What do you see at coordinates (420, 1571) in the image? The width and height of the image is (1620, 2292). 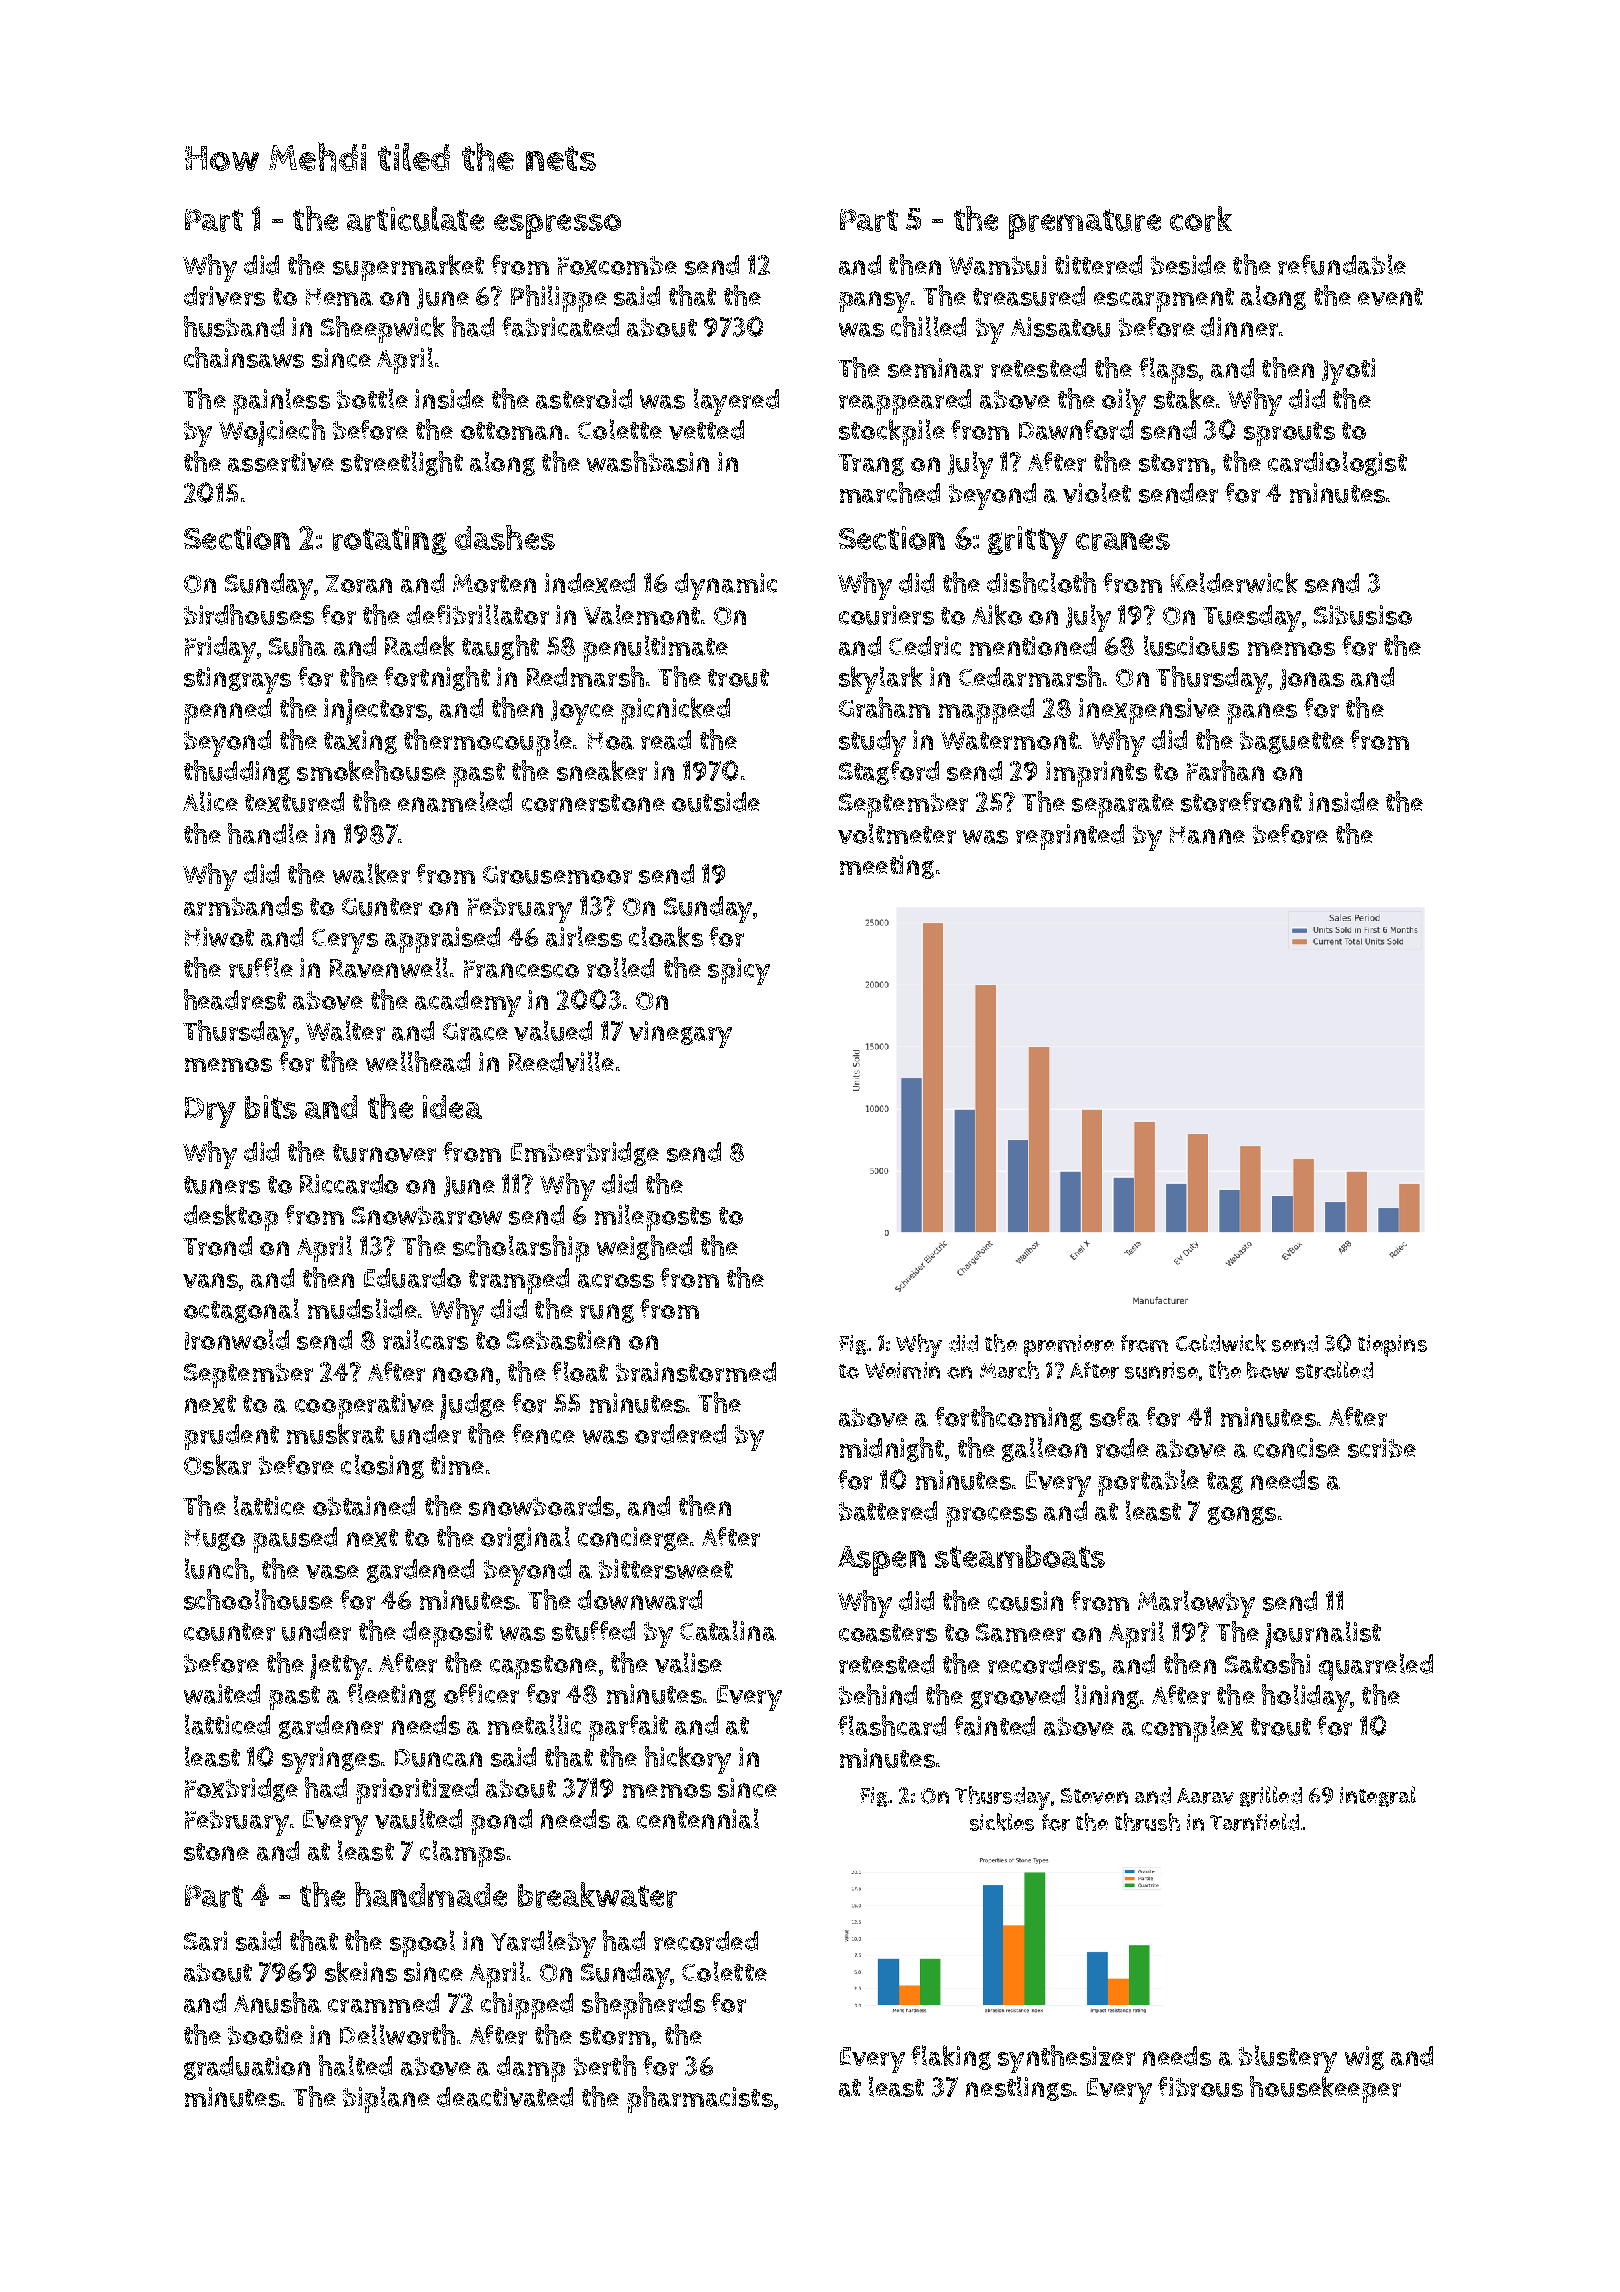 I see `gardened` at bounding box center [420, 1571].
